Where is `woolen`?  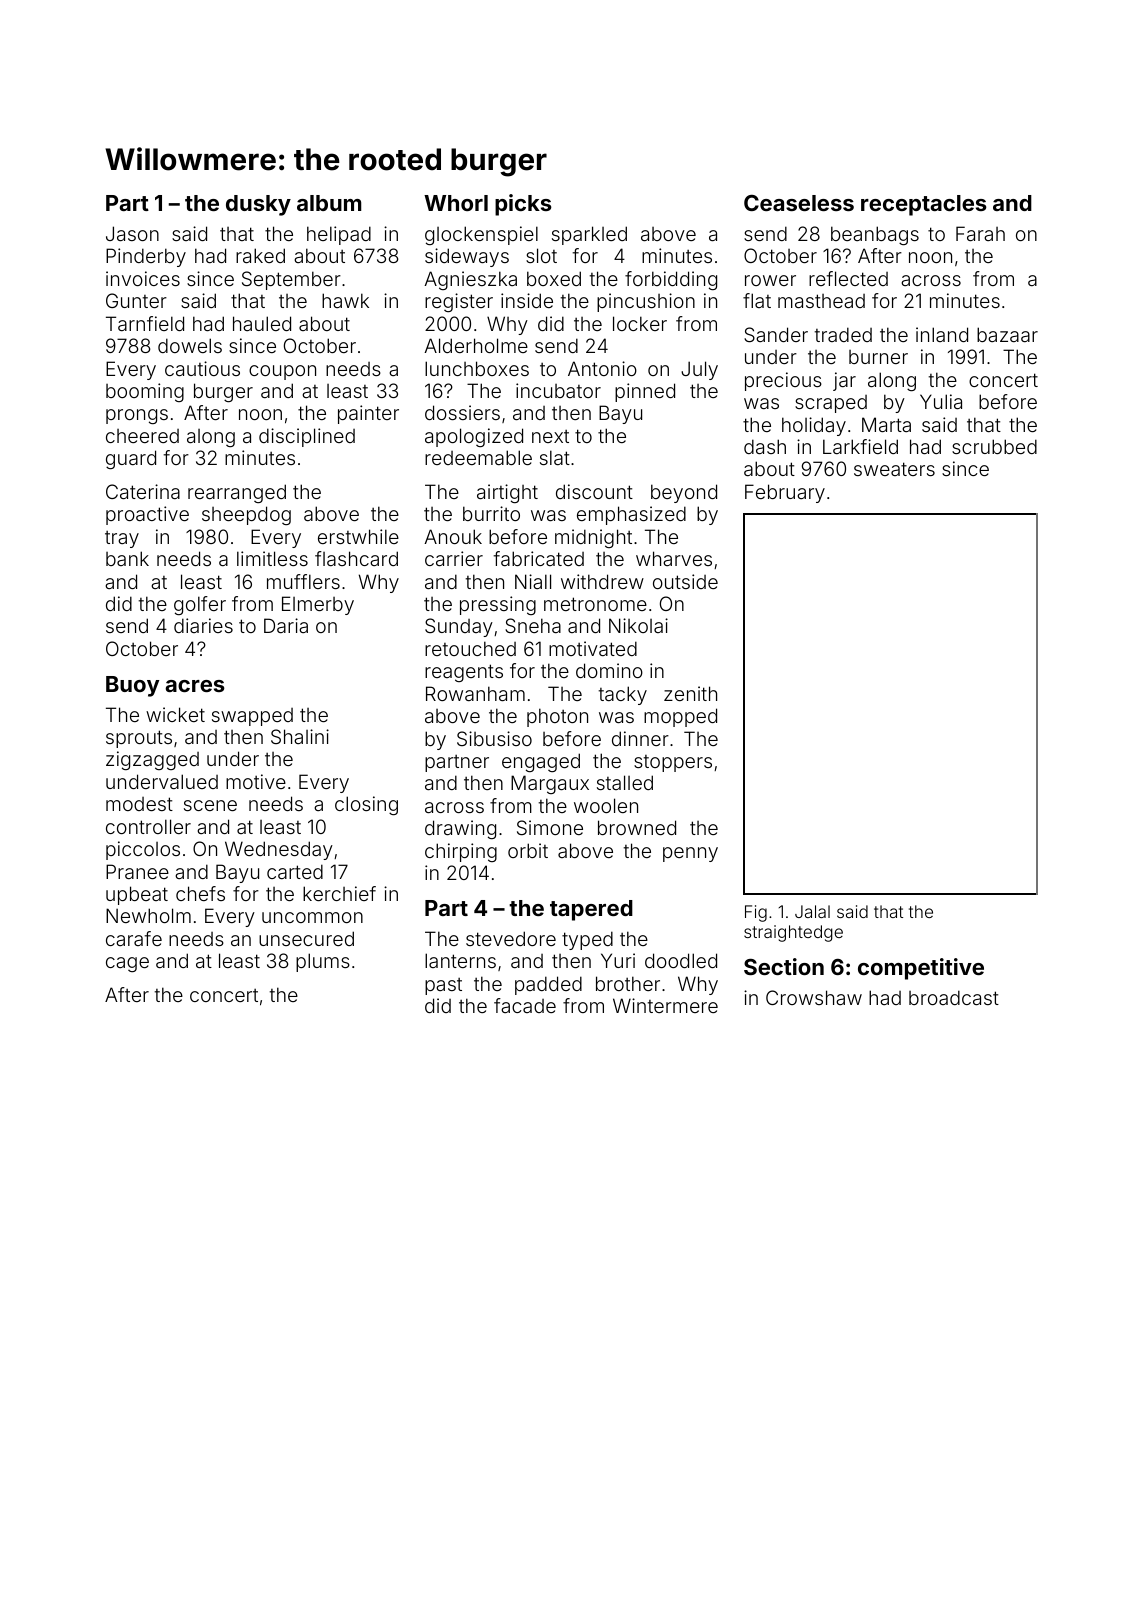
woolen is located at coordinates (606, 805).
